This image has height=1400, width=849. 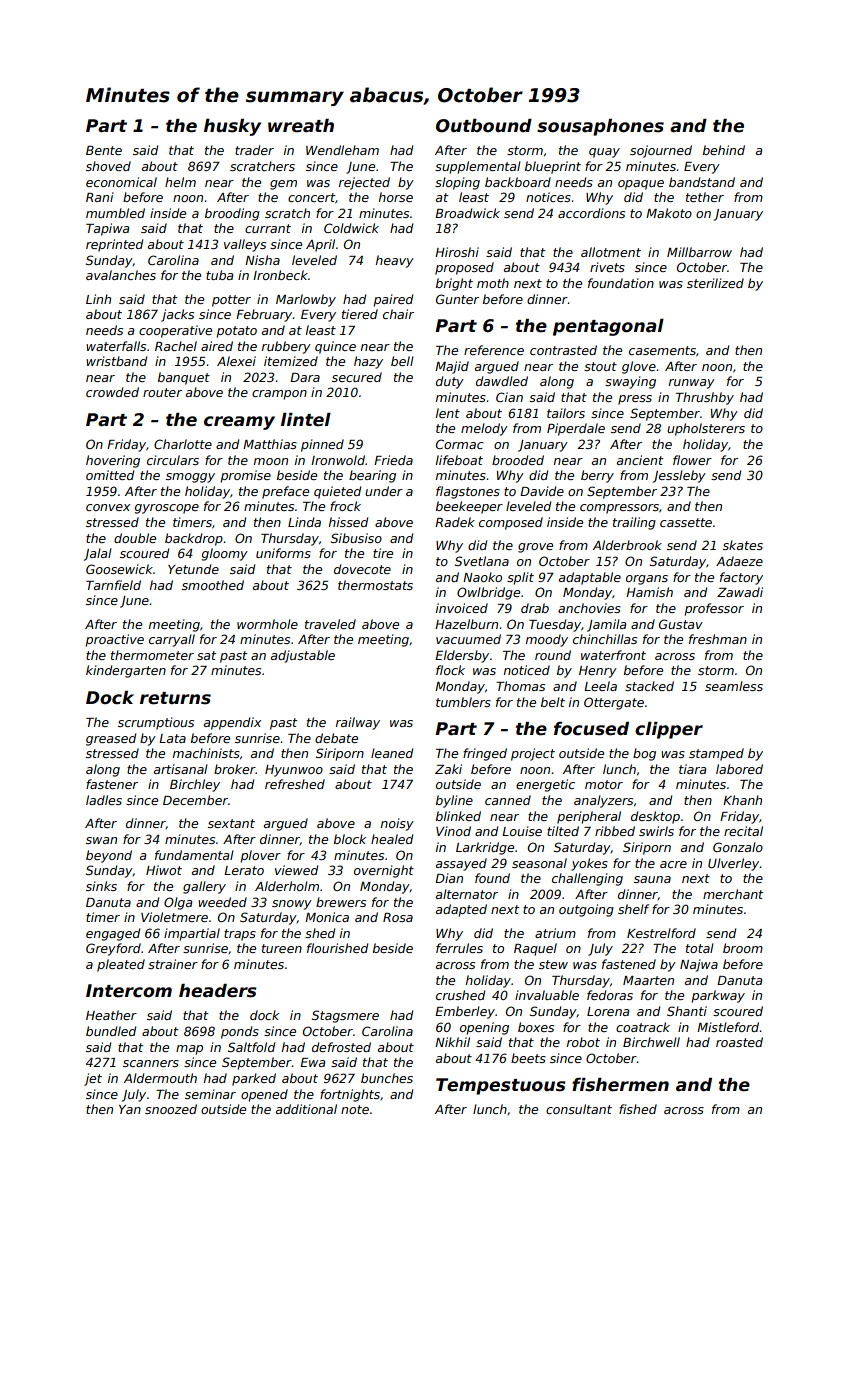 What do you see at coordinates (579, 1109) in the image?
I see `consultant` at bounding box center [579, 1109].
